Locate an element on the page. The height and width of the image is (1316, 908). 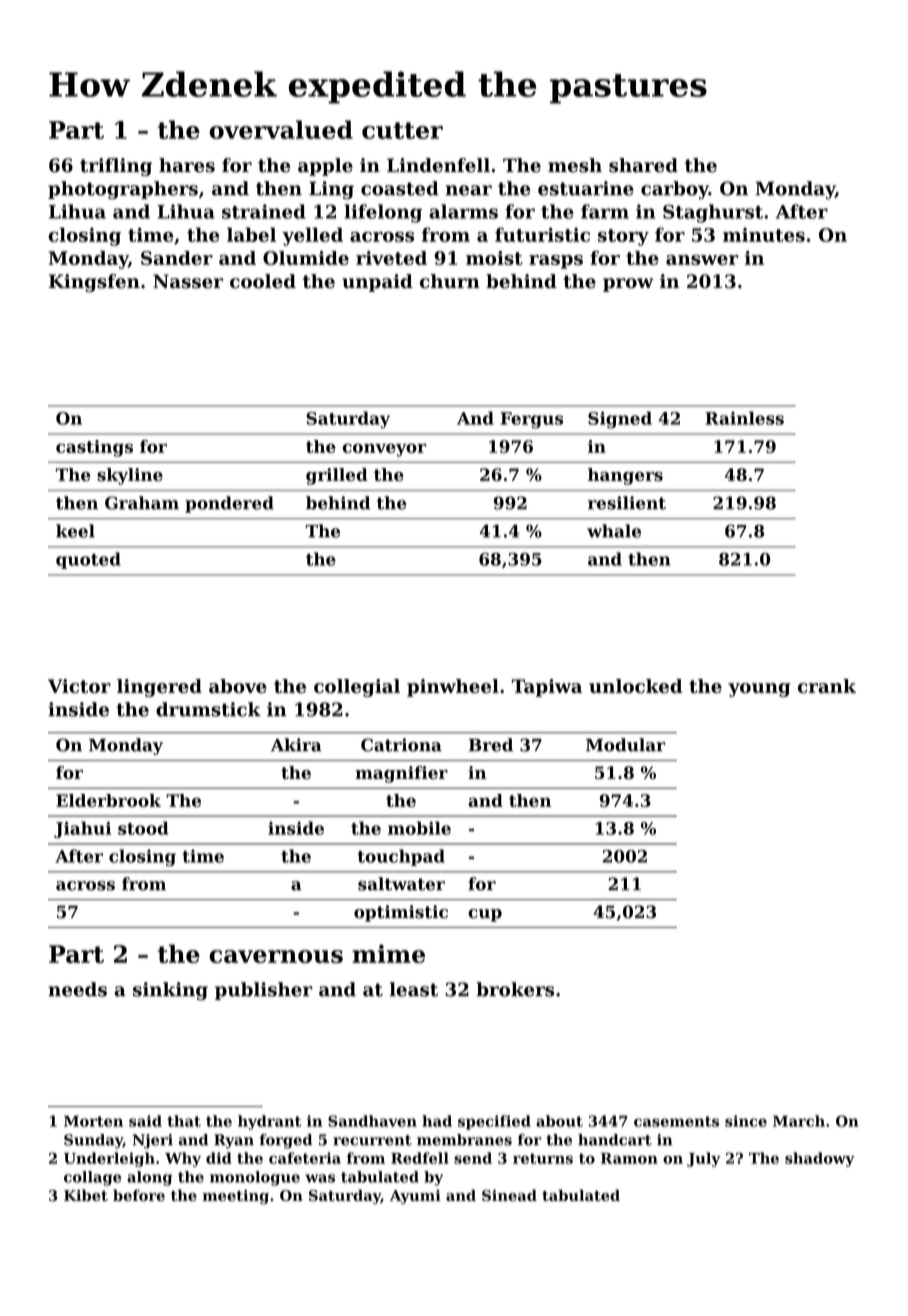
drumstick is located at coordinates (208, 709).
